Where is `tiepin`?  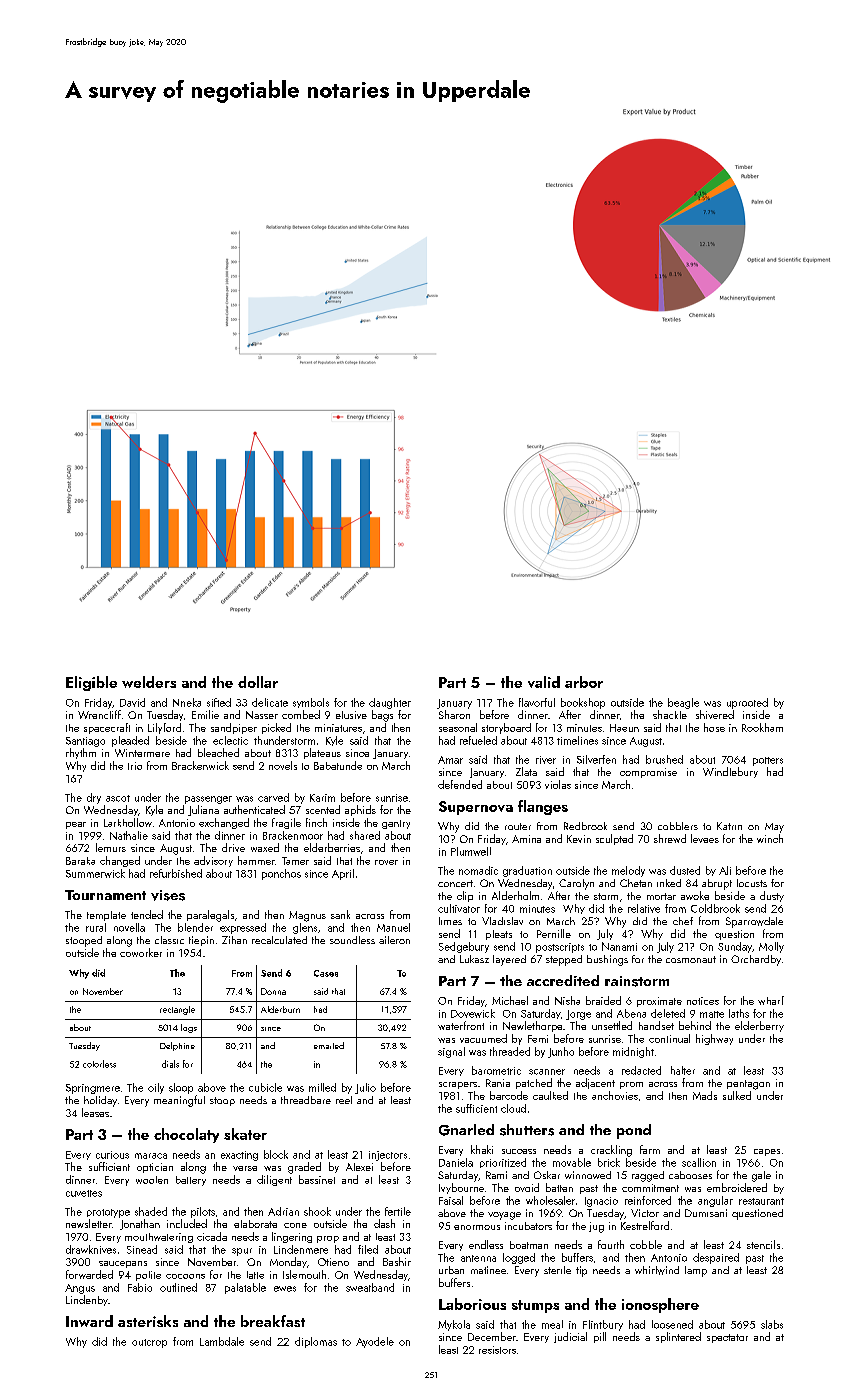 tiepin is located at coordinates (201, 941).
